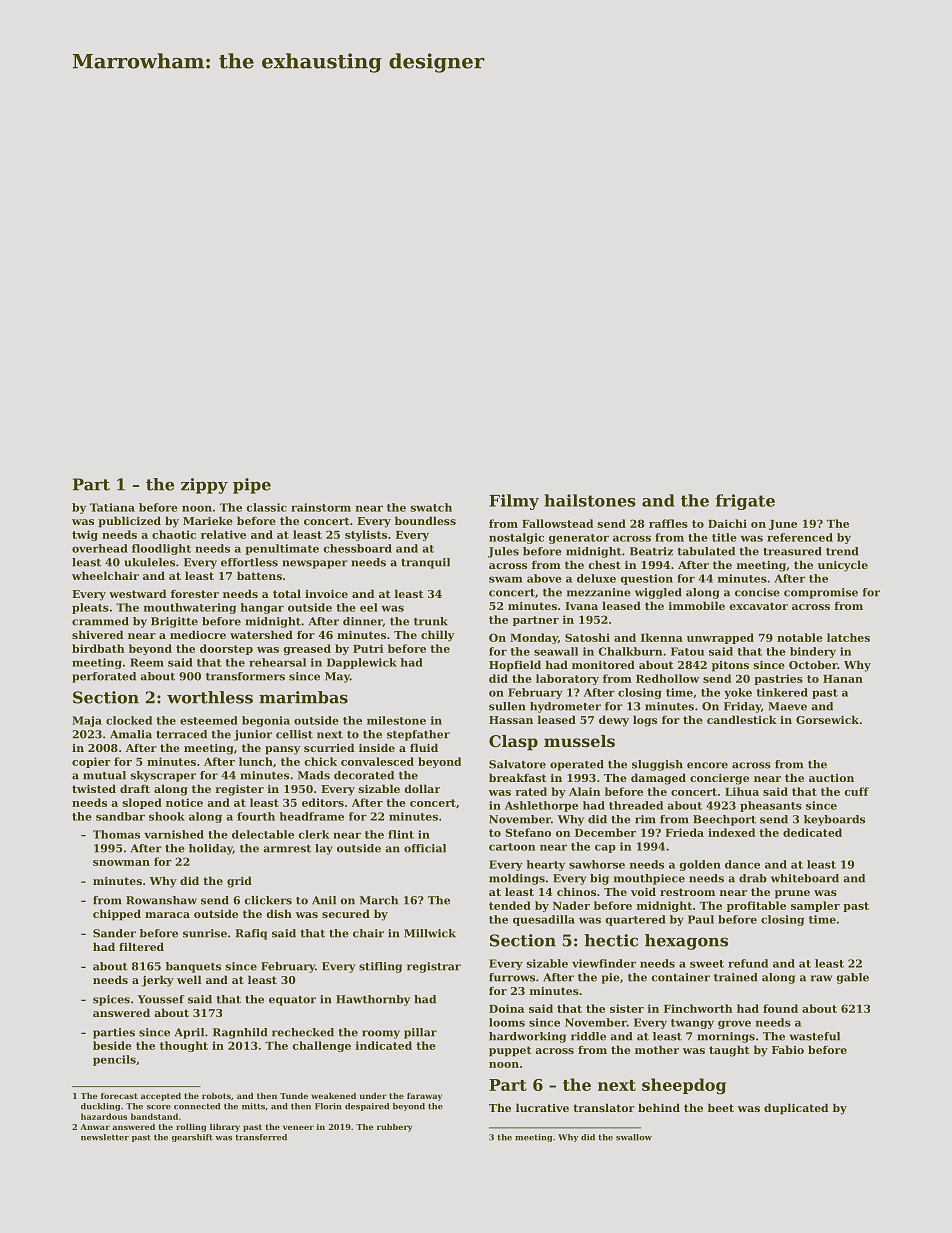 This image has height=1233, width=952. What do you see at coordinates (514, 502) in the image?
I see `Filmy` at bounding box center [514, 502].
